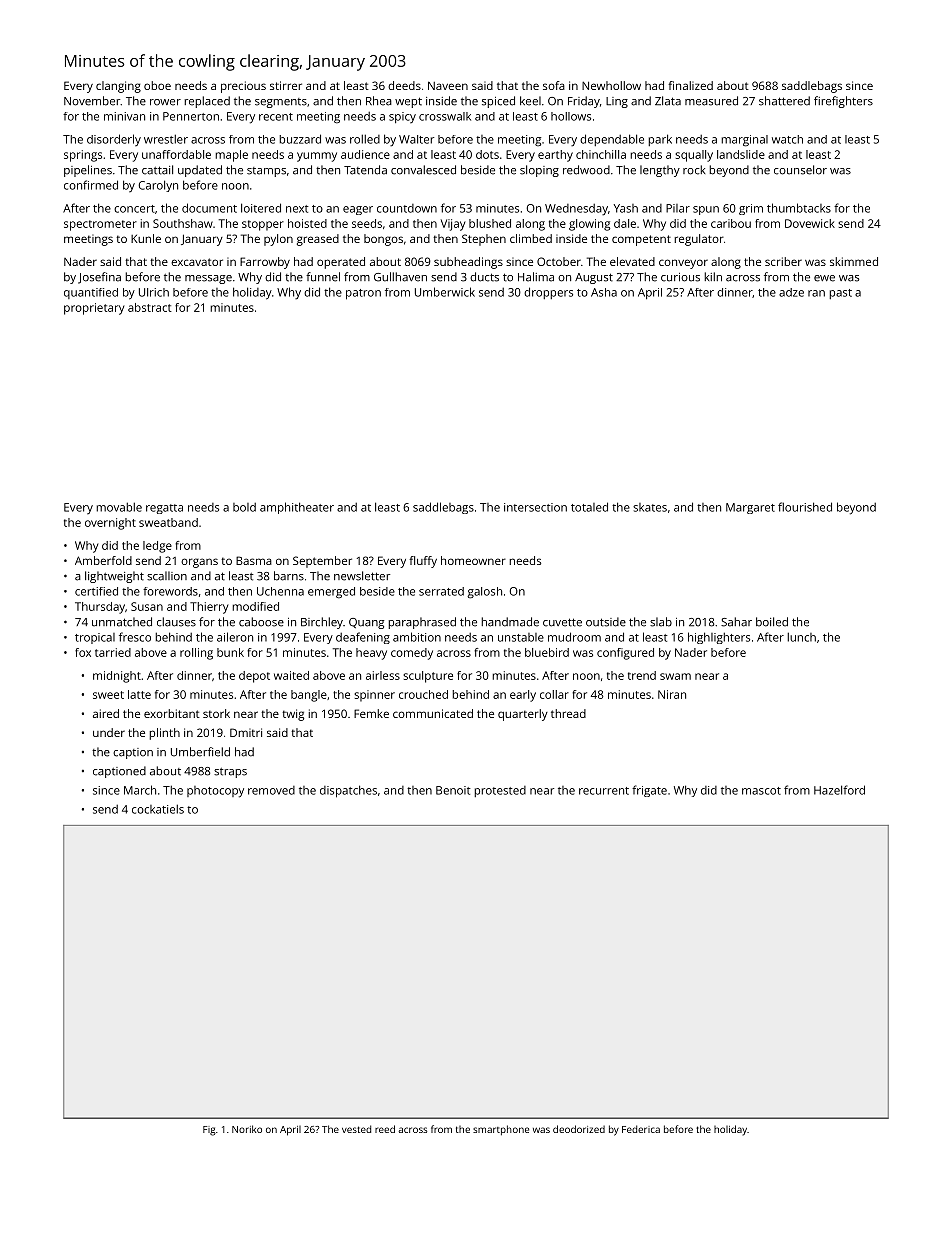 The image size is (952, 1233). What do you see at coordinates (244, 507) in the page?
I see `bold` at bounding box center [244, 507].
